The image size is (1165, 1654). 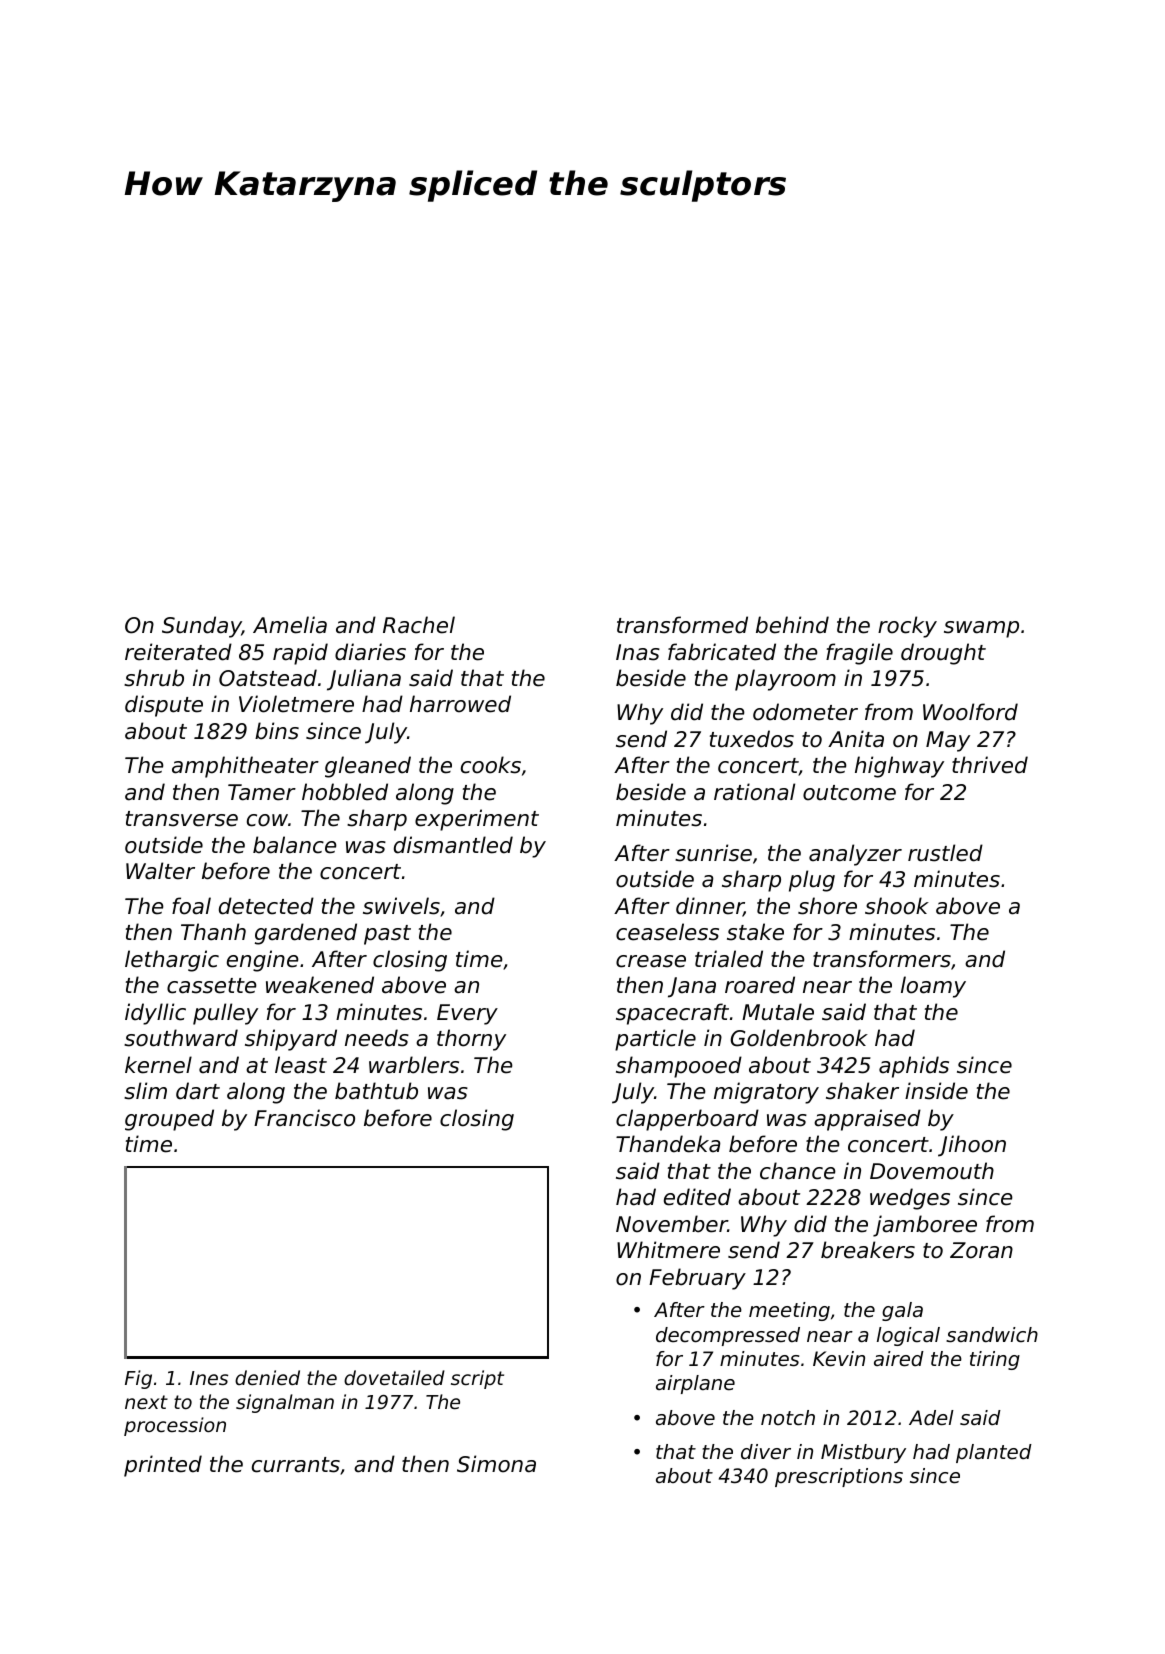 I want to click on Francisco, so click(x=304, y=1118).
